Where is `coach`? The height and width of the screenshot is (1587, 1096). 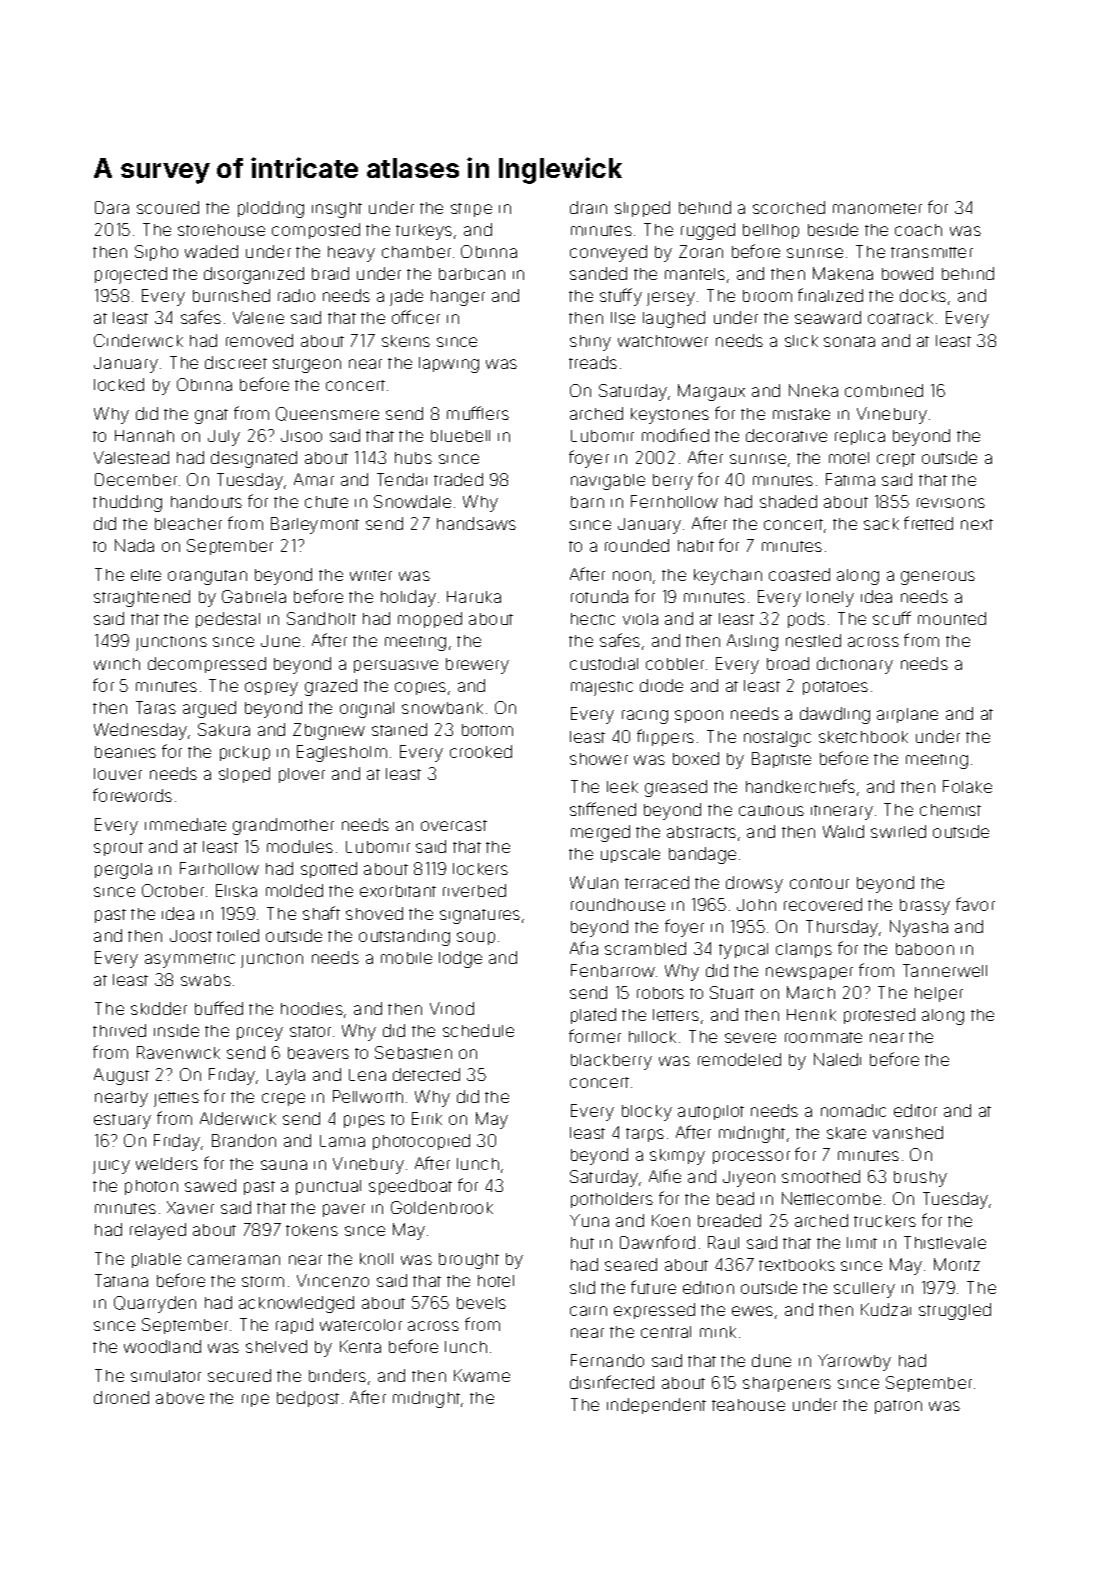
coach is located at coordinates (918, 230).
